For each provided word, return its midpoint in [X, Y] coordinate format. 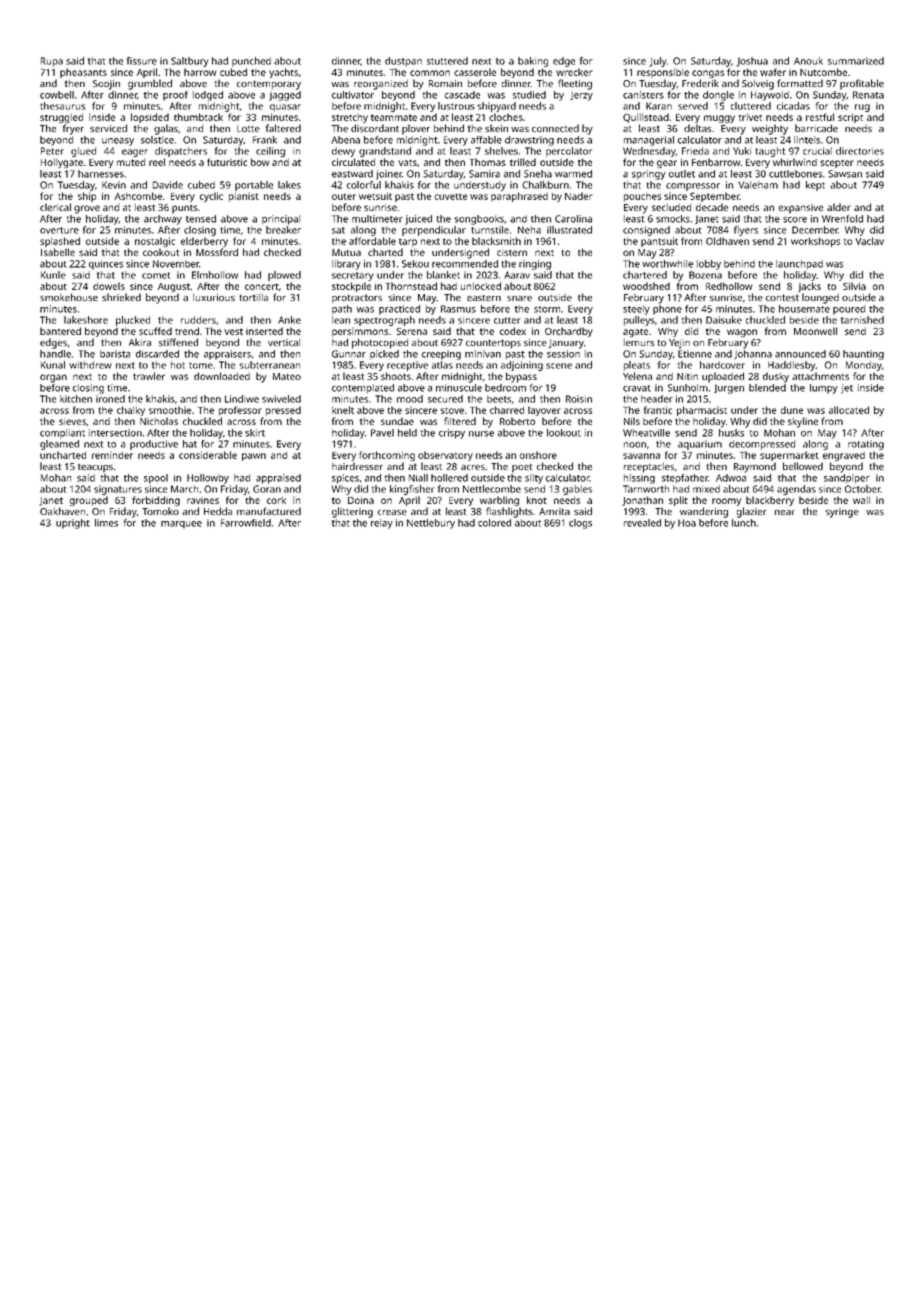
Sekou [415, 264]
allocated [849, 410]
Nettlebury [431, 524]
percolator [569, 152]
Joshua [752, 62]
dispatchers [181, 152]
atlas [442, 365]
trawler [149, 376]
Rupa [52, 62]
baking [533, 62]
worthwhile [667, 264]
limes [106, 523]
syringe [842, 513]
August [174, 287]
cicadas [793, 106]
